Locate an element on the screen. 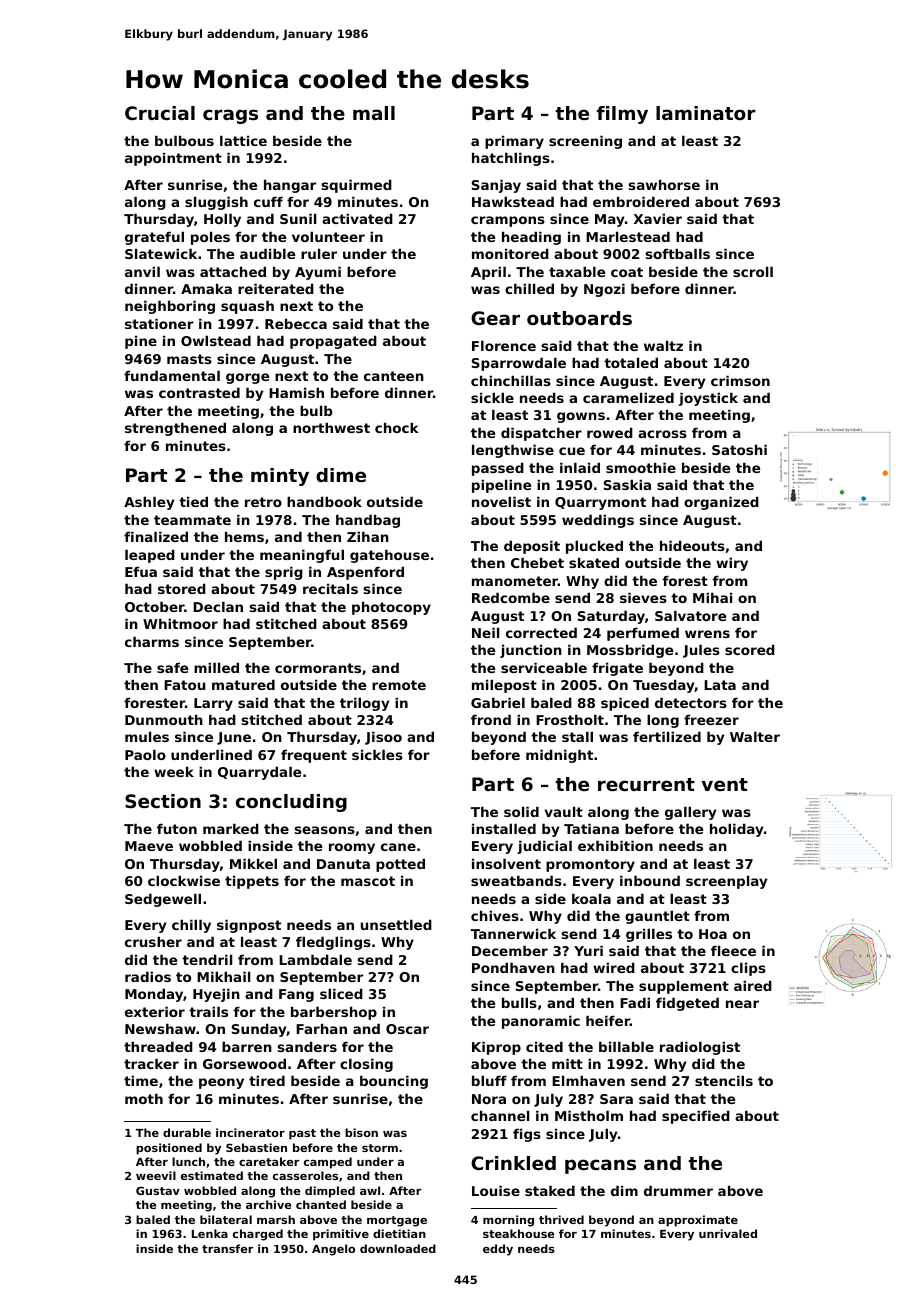  eddy is located at coordinates (498, 1250).
